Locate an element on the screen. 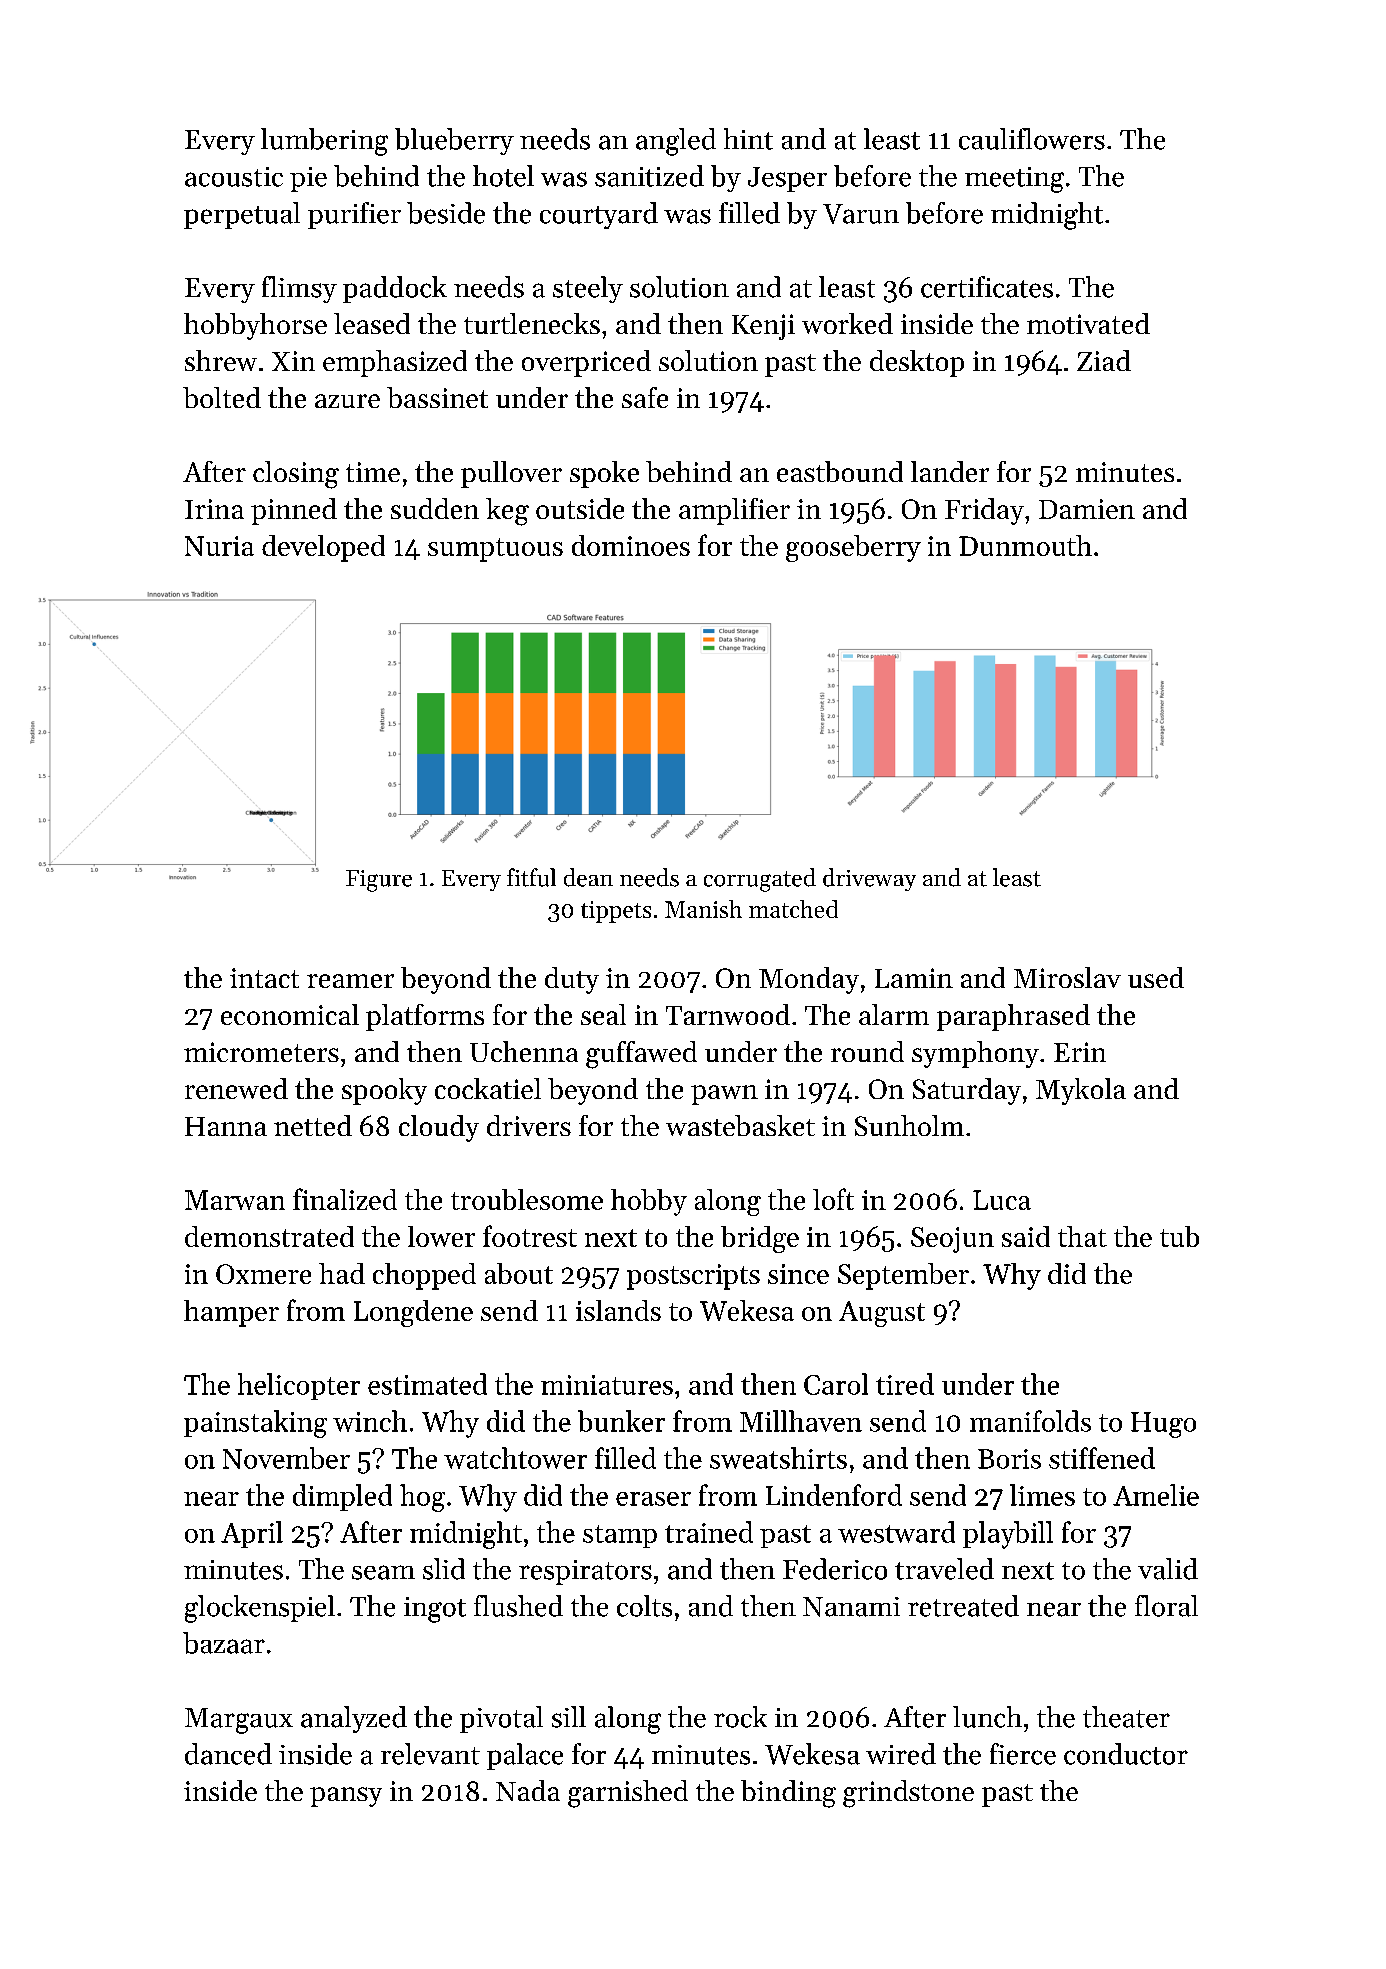 This screenshot has width=1386, height=1969. angled is located at coordinates (676, 142).
